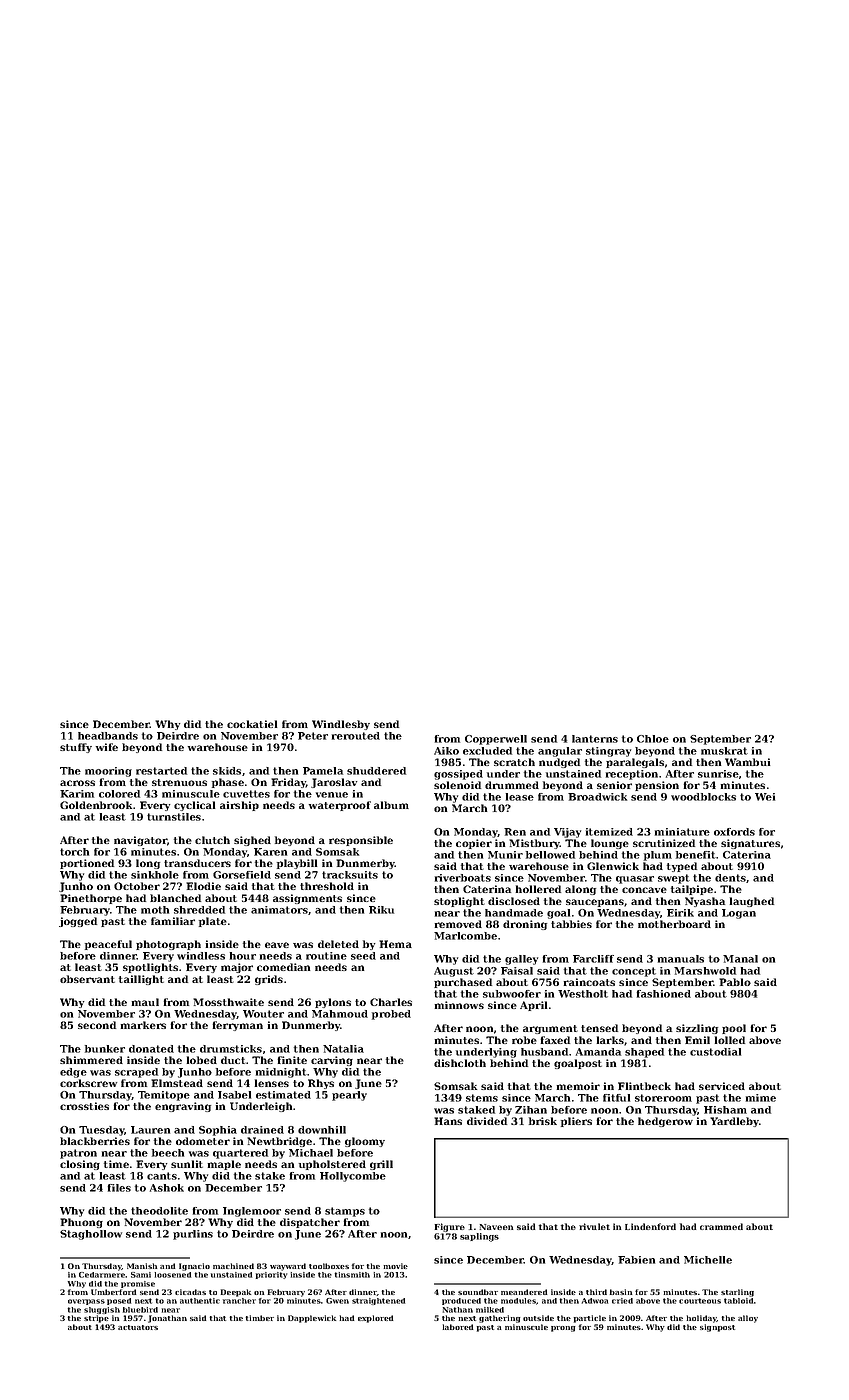  What do you see at coordinates (717, 1328) in the document?
I see `signpost` at bounding box center [717, 1328].
